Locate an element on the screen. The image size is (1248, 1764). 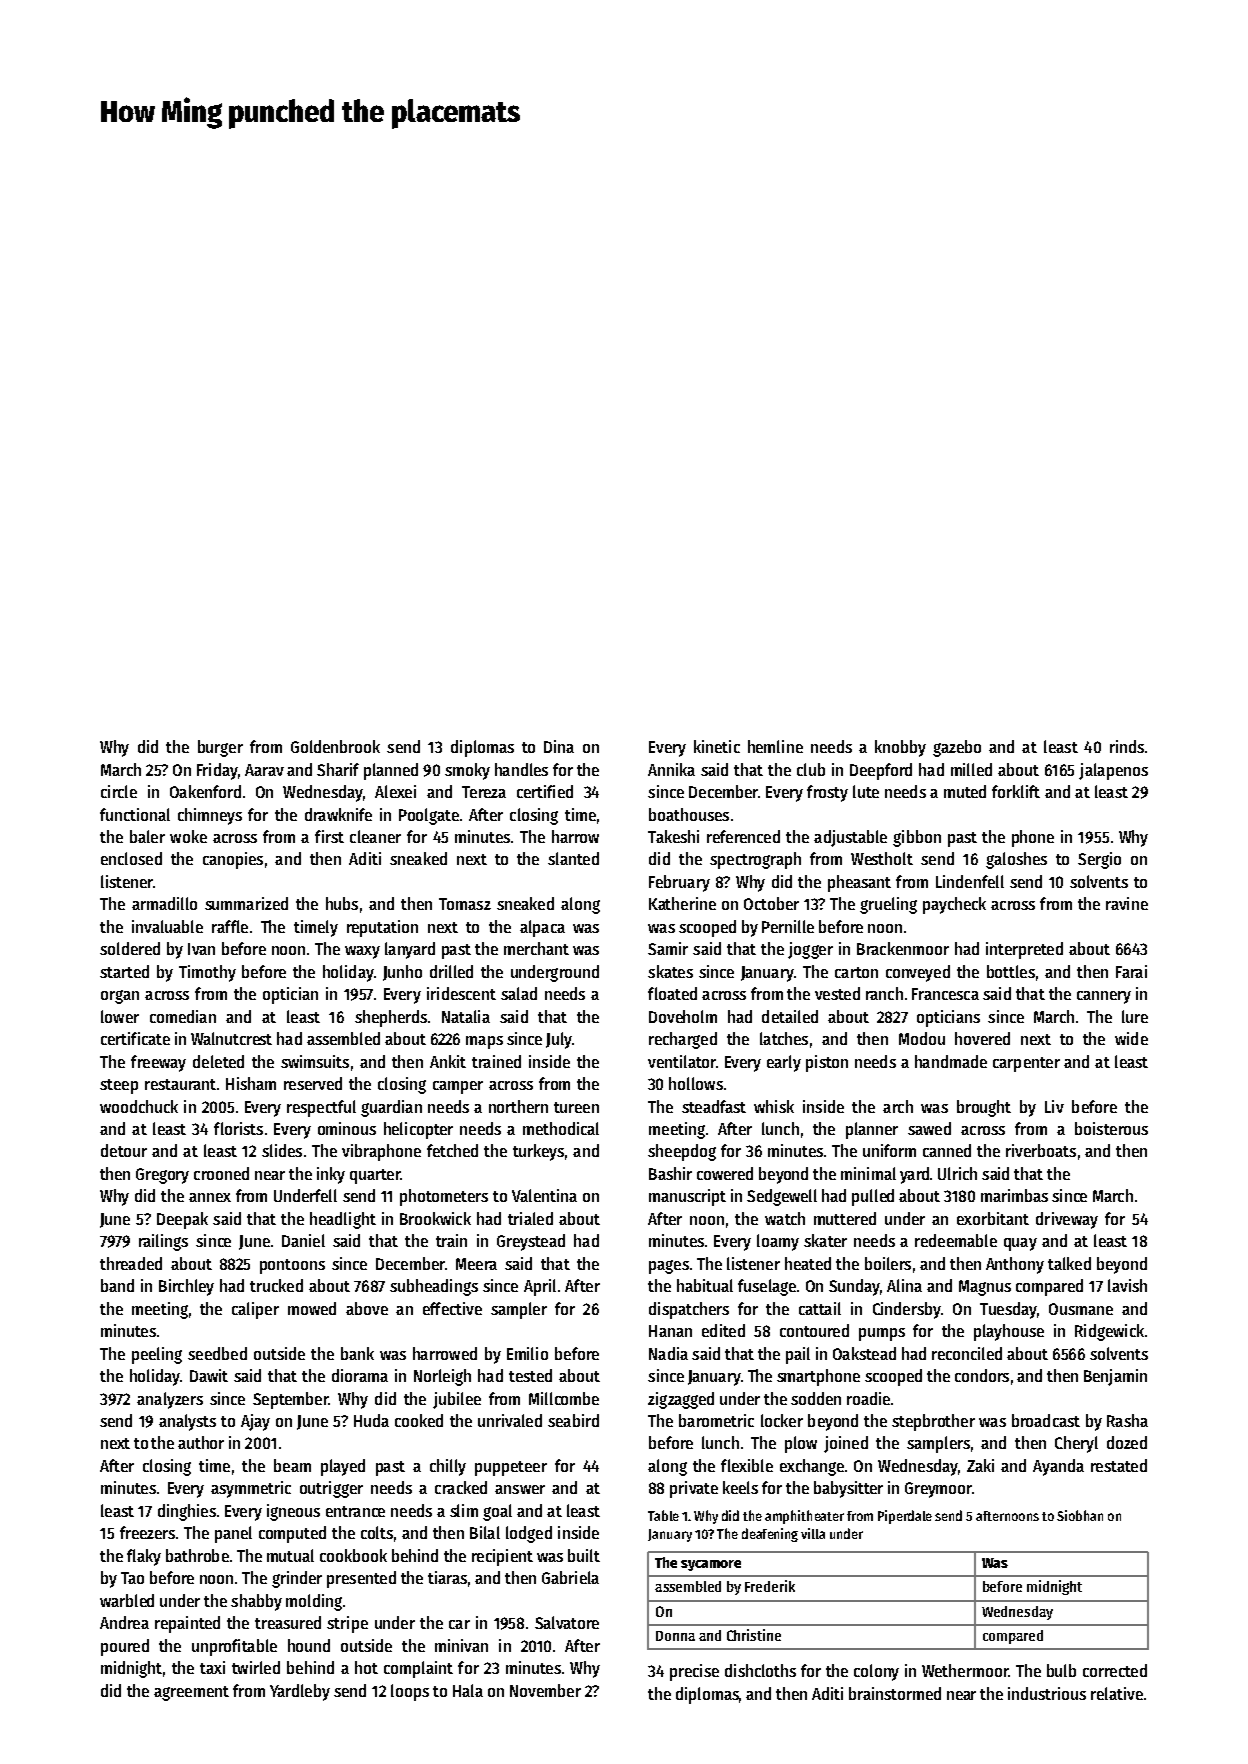
computed is located at coordinates (292, 1534).
